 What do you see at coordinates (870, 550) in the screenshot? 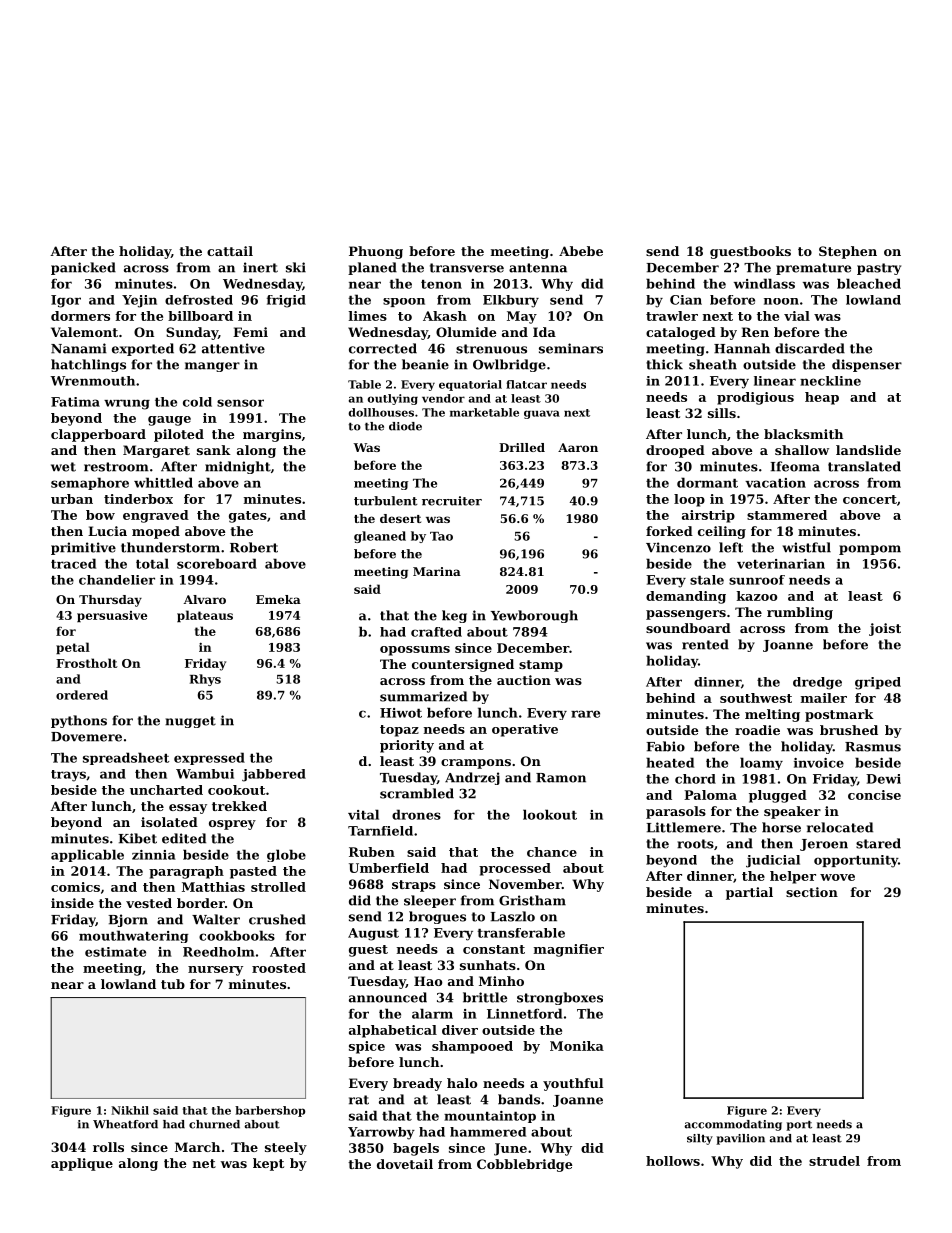
I see `pompom` at bounding box center [870, 550].
